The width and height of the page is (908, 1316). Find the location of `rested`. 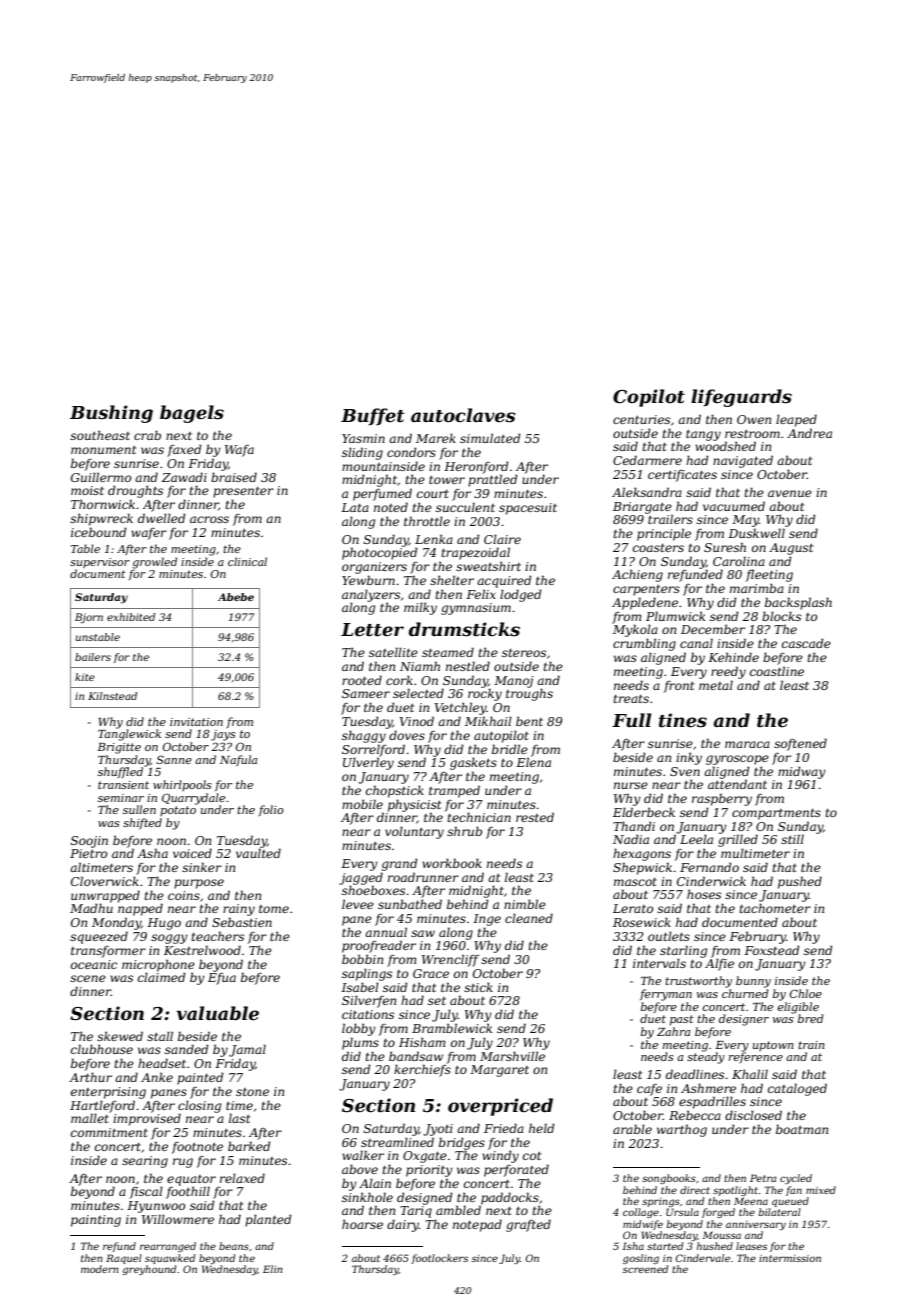

rested is located at coordinates (535, 817).
